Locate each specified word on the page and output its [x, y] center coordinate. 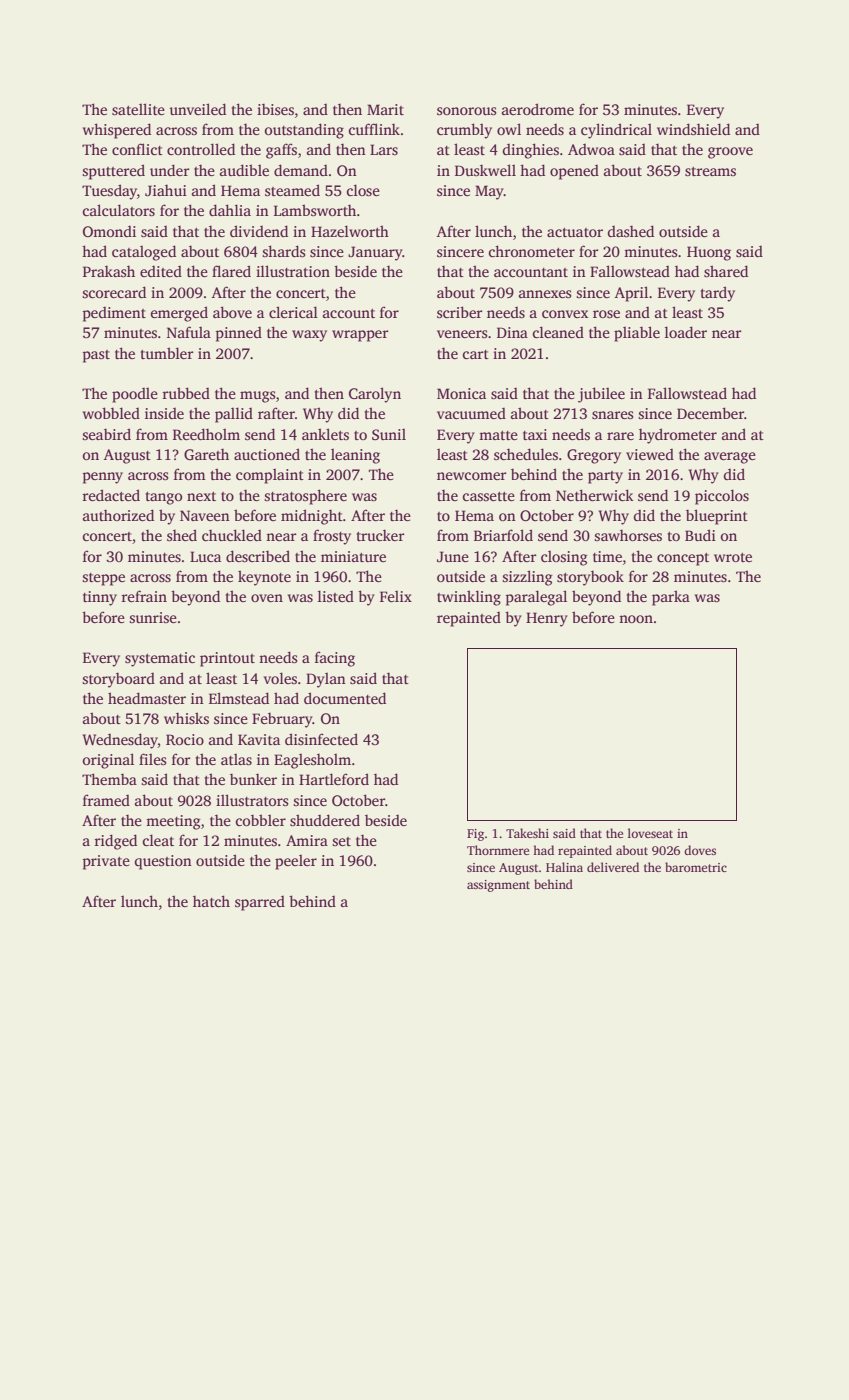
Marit [385, 109]
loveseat [650, 833]
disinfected [321, 739]
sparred [260, 903]
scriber [459, 312]
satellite [138, 109]
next [201, 496]
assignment [498, 886]
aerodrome [538, 109]
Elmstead [239, 698]
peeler [296, 862]
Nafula [189, 332]
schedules [526, 454]
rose [606, 314]
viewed [650, 454]
